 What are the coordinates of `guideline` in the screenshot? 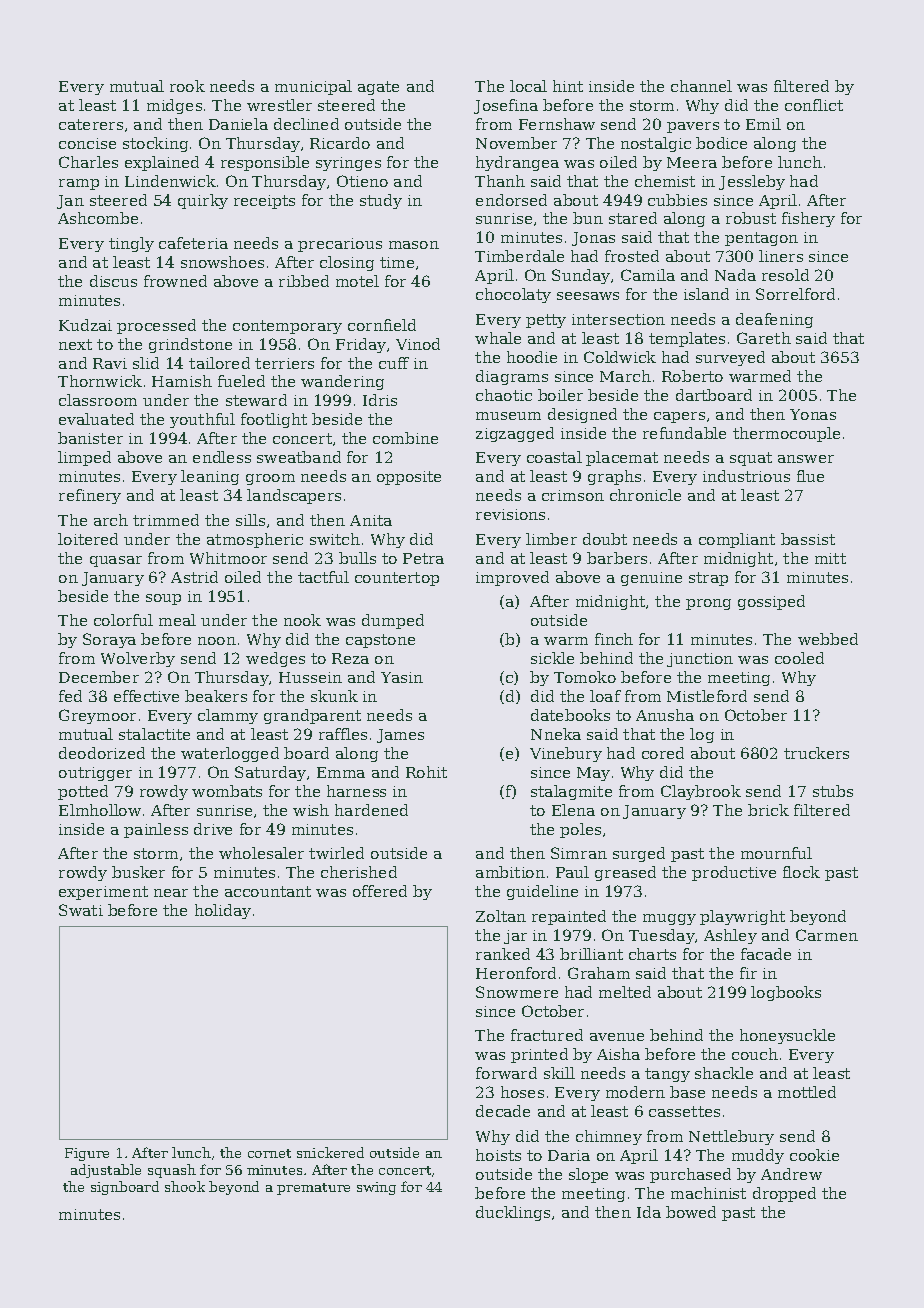 It's located at (542, 892).
